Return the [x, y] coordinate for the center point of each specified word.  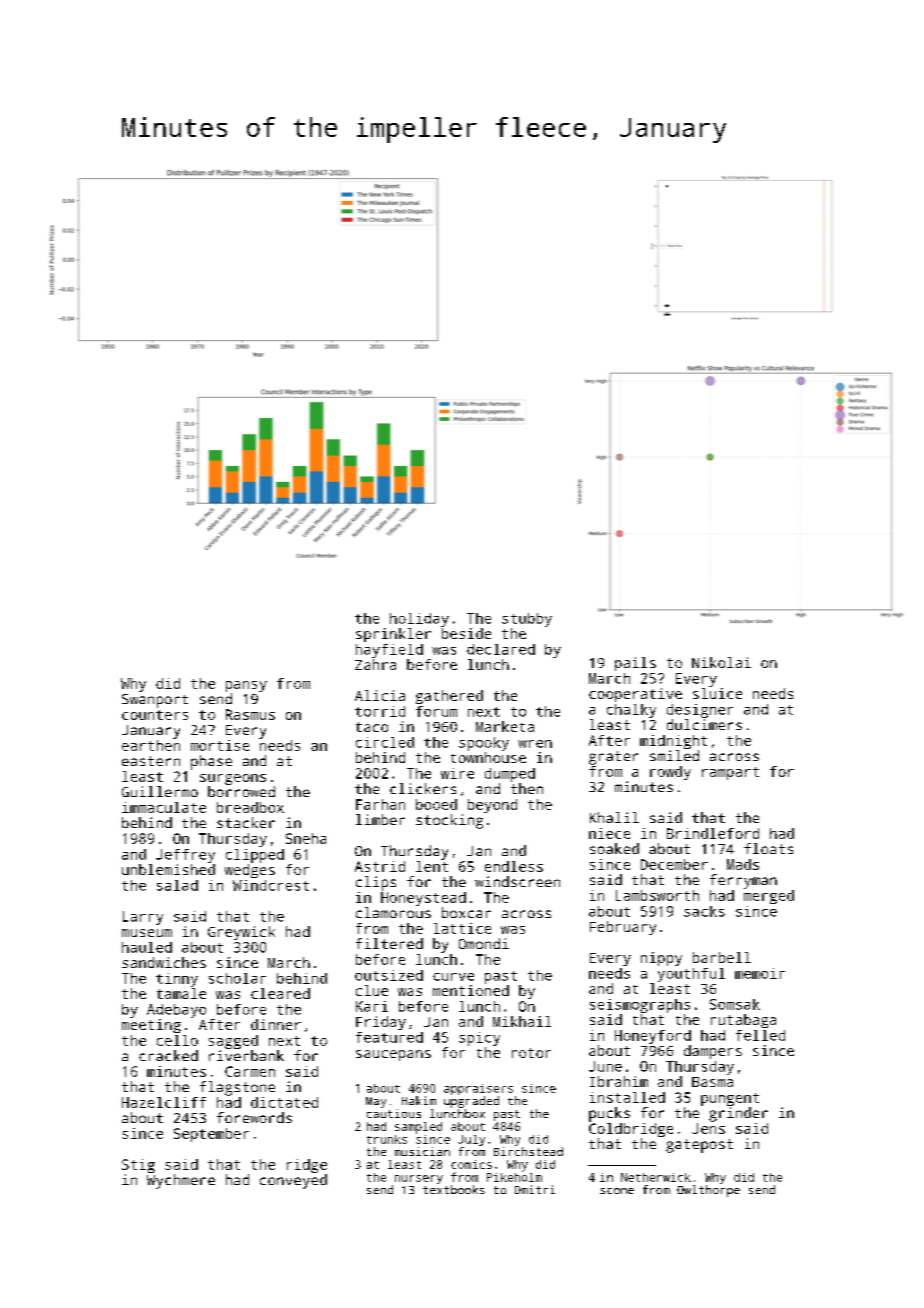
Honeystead [423, 899]
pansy [246, 686]
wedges [250, 871]
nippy [661, 959]
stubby [527, 620]
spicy [479, 1039]
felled [760, 1035]
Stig [138, 1166]
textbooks [454, 1189]
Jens [708, 1128]
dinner [276, 1024]
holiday [419, 620]
